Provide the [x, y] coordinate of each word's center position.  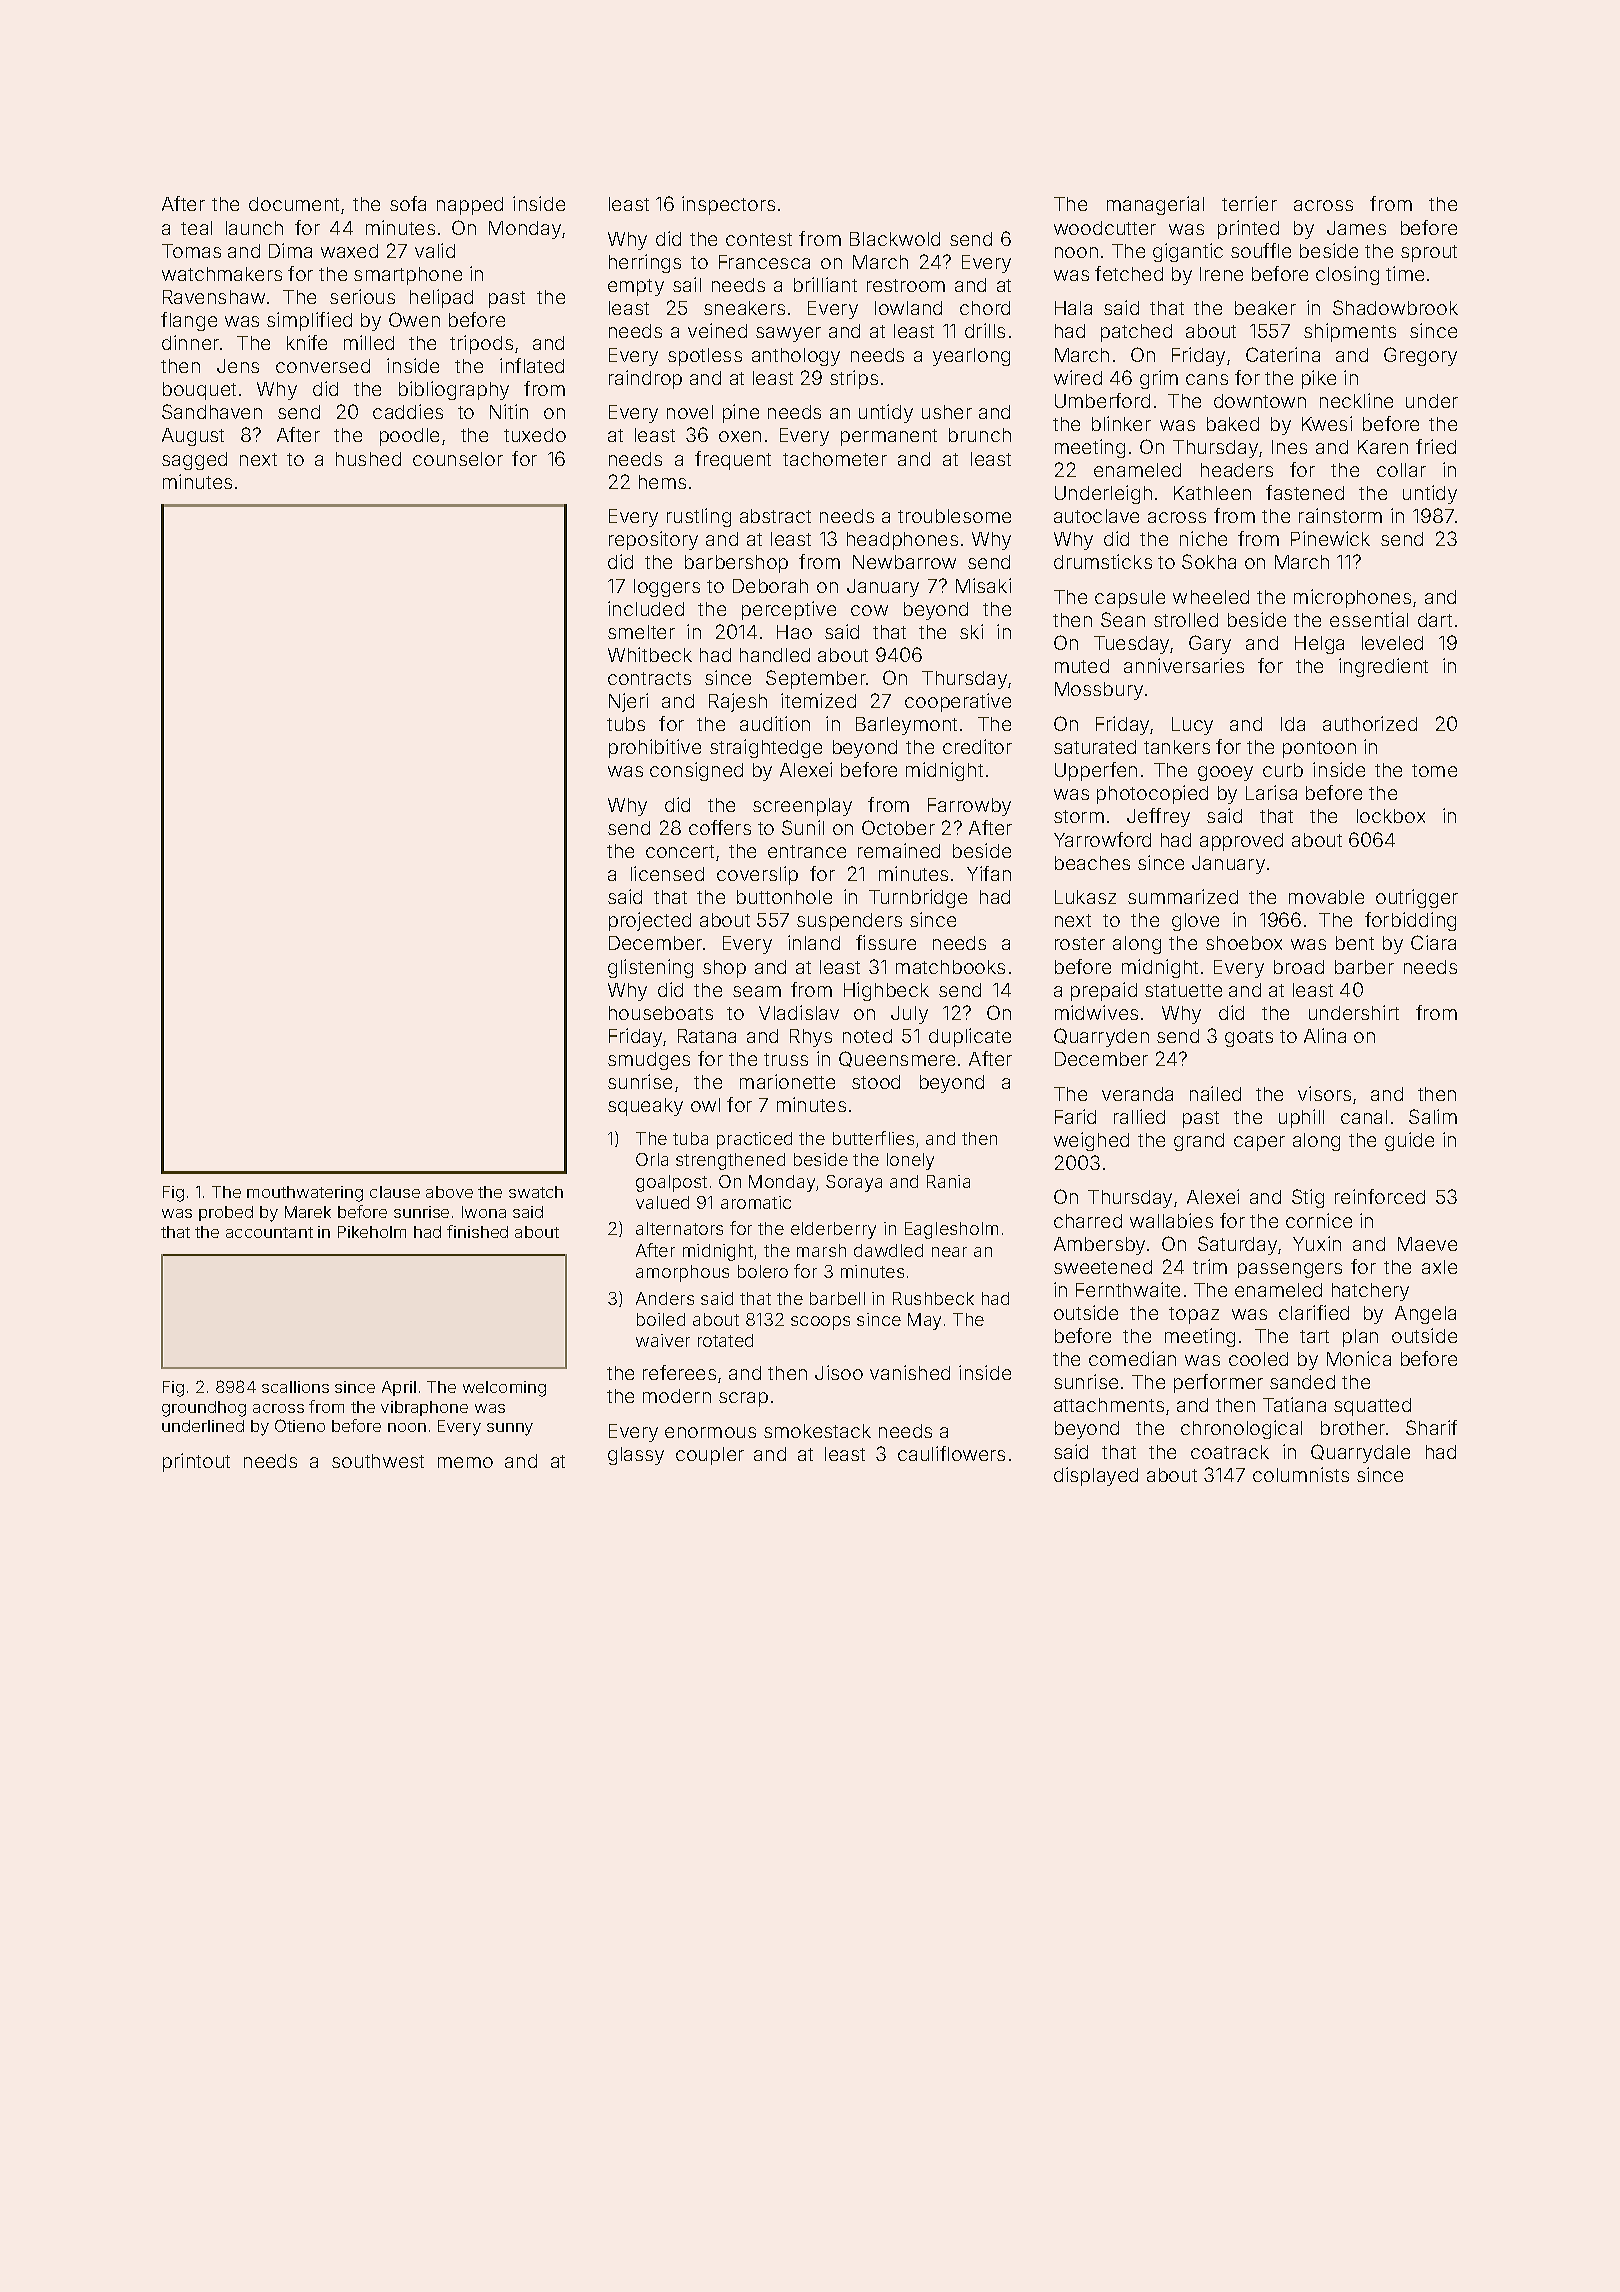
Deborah [770, 586]
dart [1435, 620]
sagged [194, 461]
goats [1249, 1038]
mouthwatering [305, 1194]
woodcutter [1105, 228]
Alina [1325, 1035]
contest [759, 239]
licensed [667, 873]
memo [465, 1462]
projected [650, 921]
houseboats [661, 1013]
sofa [408, 203]
